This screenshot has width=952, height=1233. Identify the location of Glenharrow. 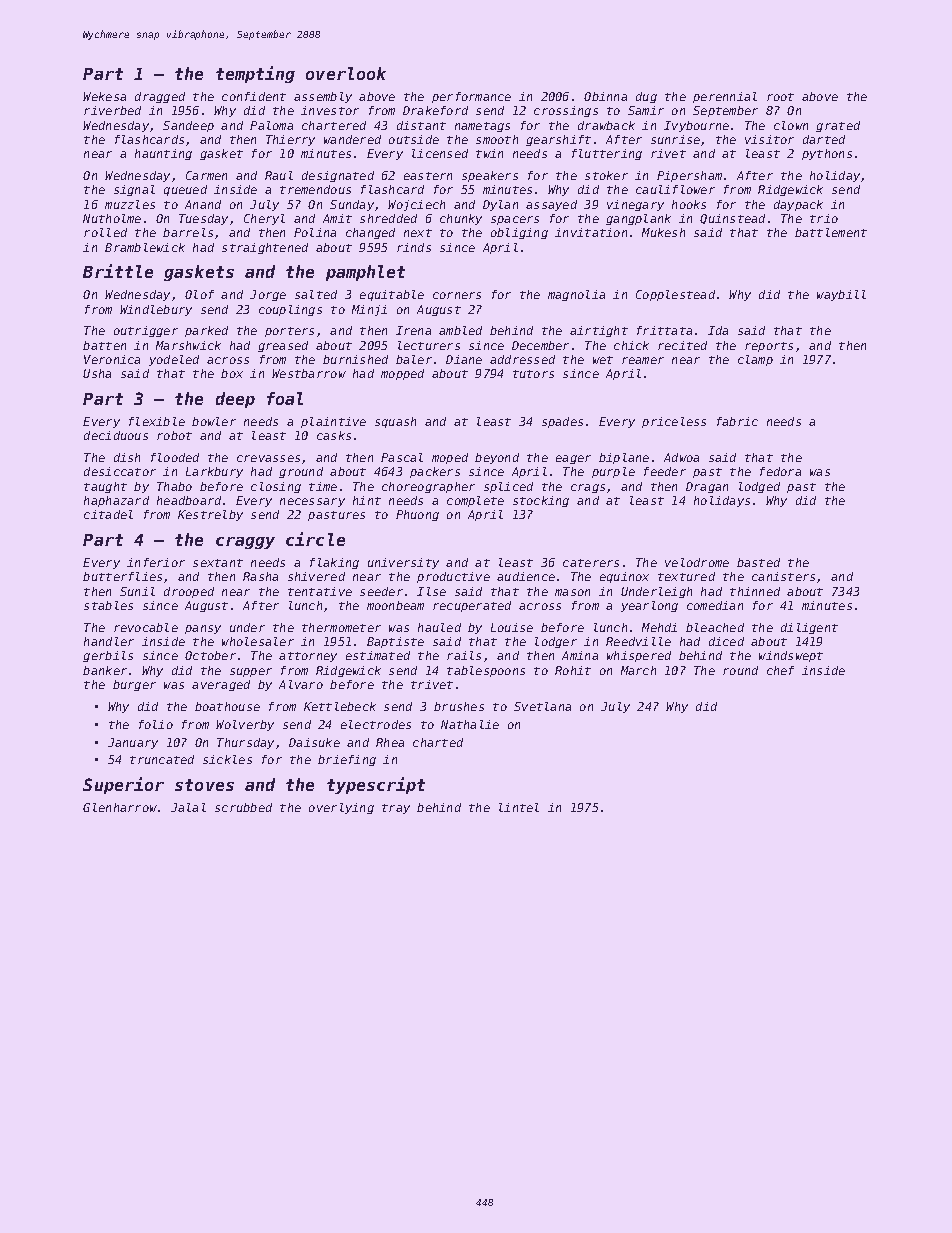
(120, 807).
